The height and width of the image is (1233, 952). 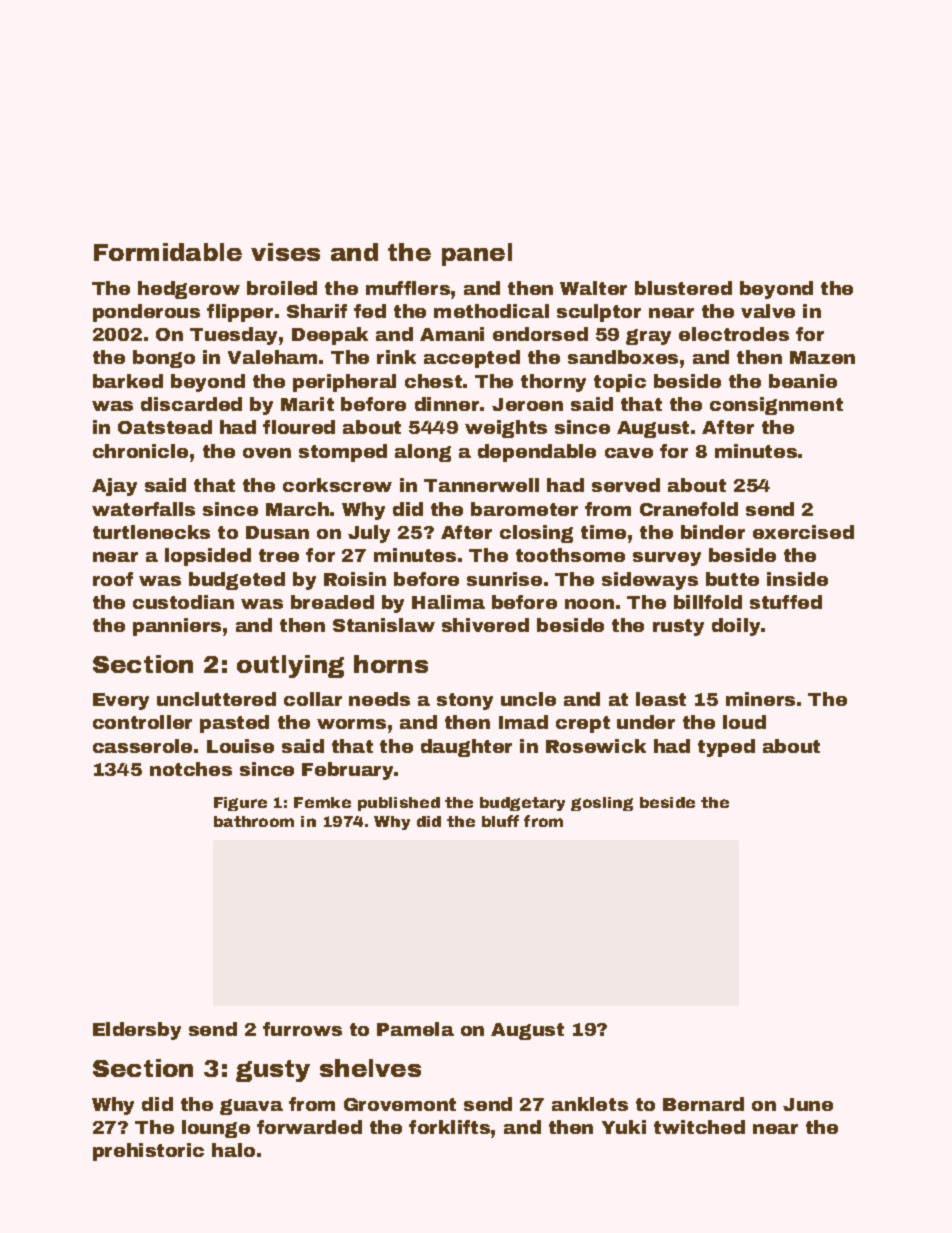 What do you see at coordinates (590, 1104) in the image?
I see `anklets` at bounding box center [590, 1104].
